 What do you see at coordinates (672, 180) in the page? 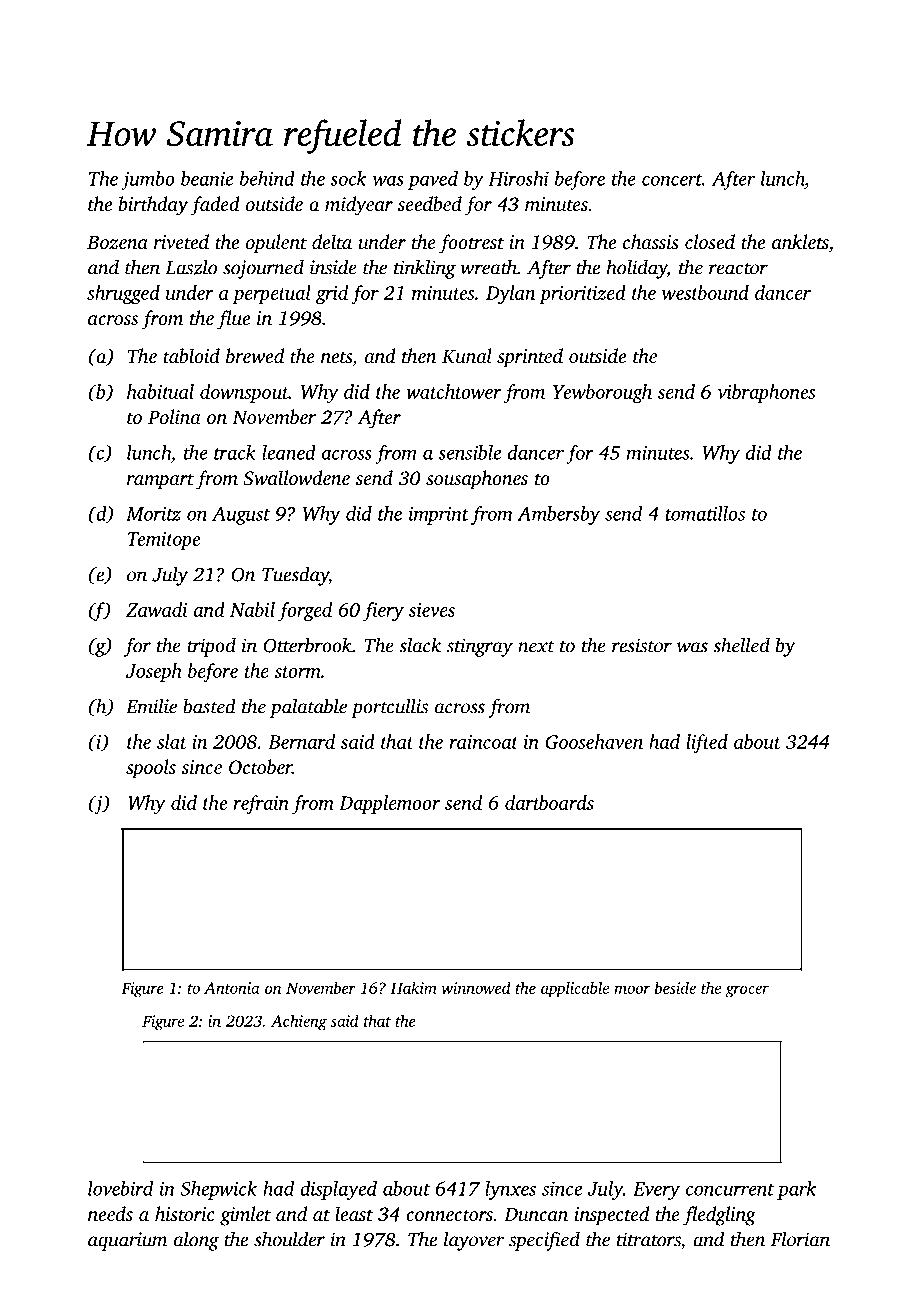
I see `concert` at bounding box center [672, 180].
